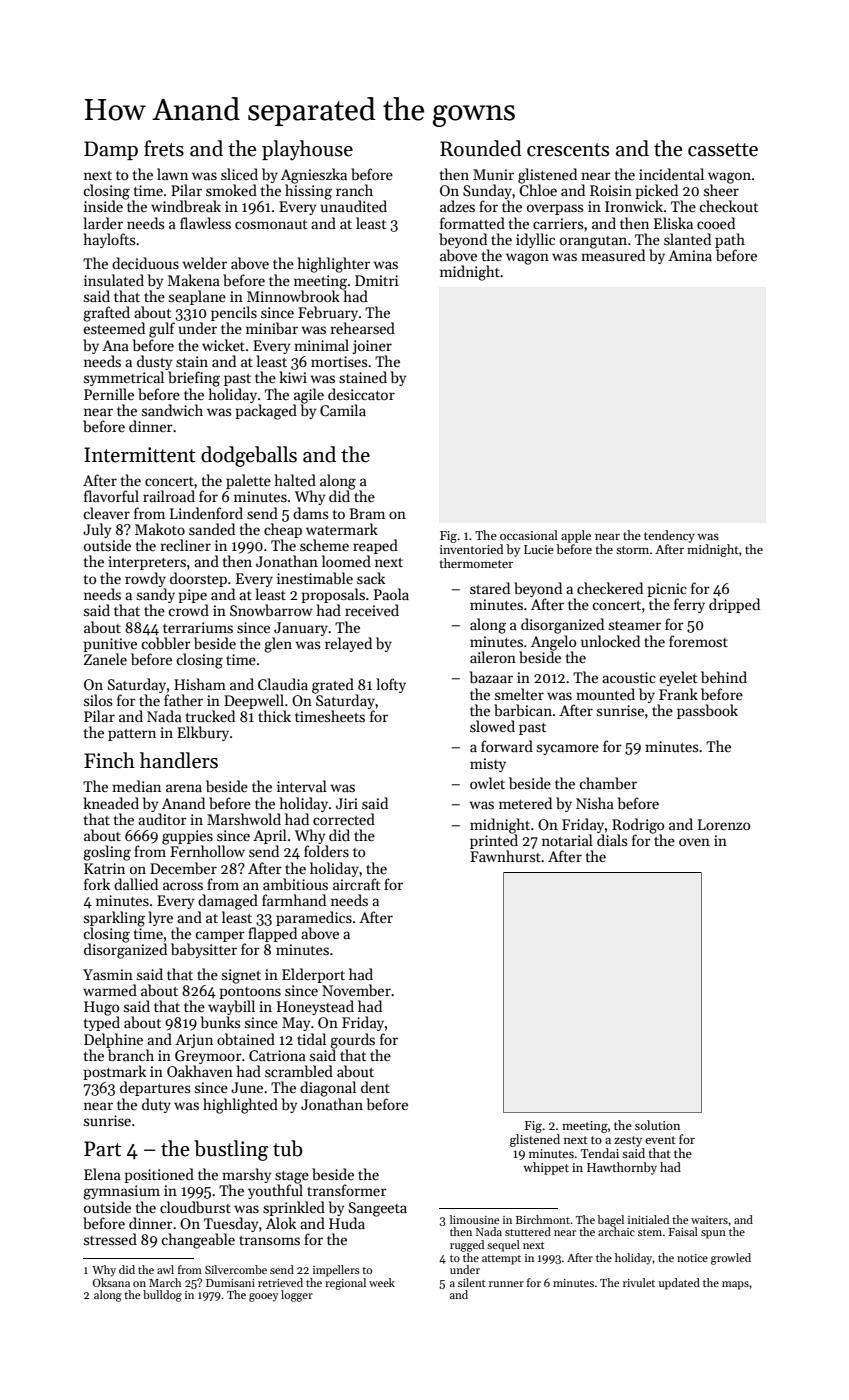 This screenshot has height=1400, width=849. What do you see at coordinates (164, 148) in the screenshot?
I see `frets` at bounding box center [164, 148].
